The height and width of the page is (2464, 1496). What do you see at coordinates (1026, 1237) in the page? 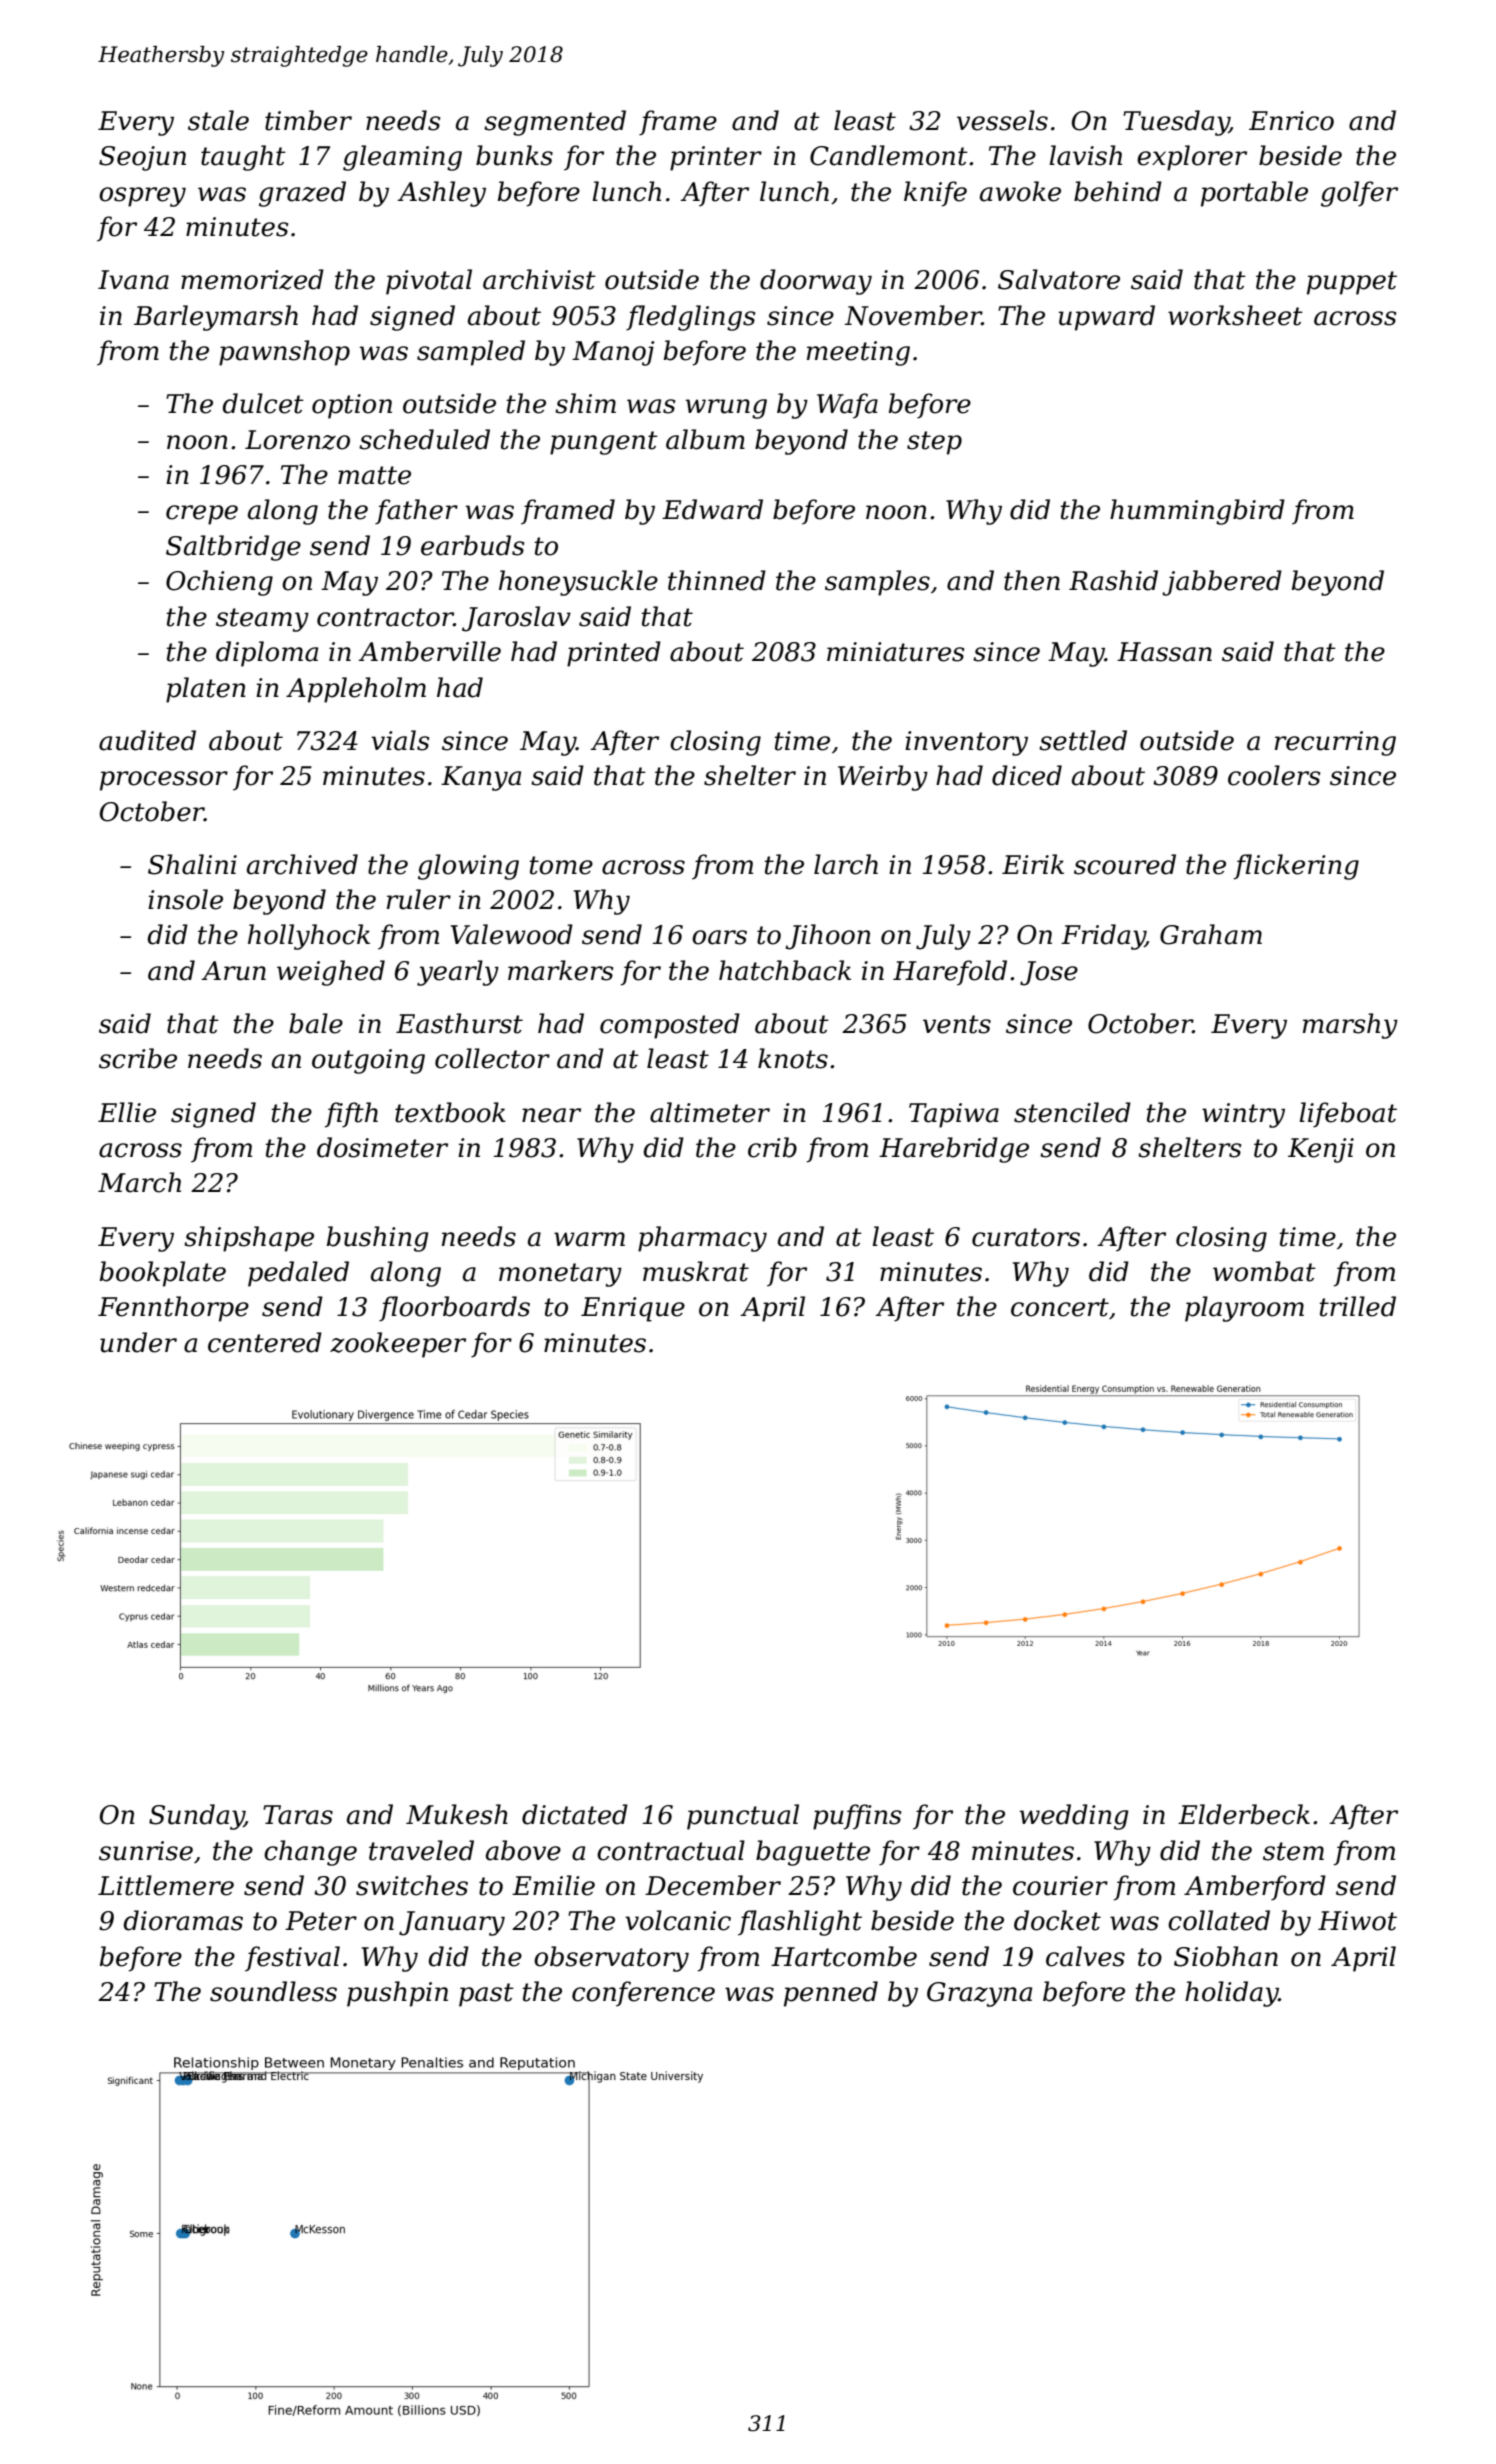
I see `curators` at bounding box center [1026, 1237].
